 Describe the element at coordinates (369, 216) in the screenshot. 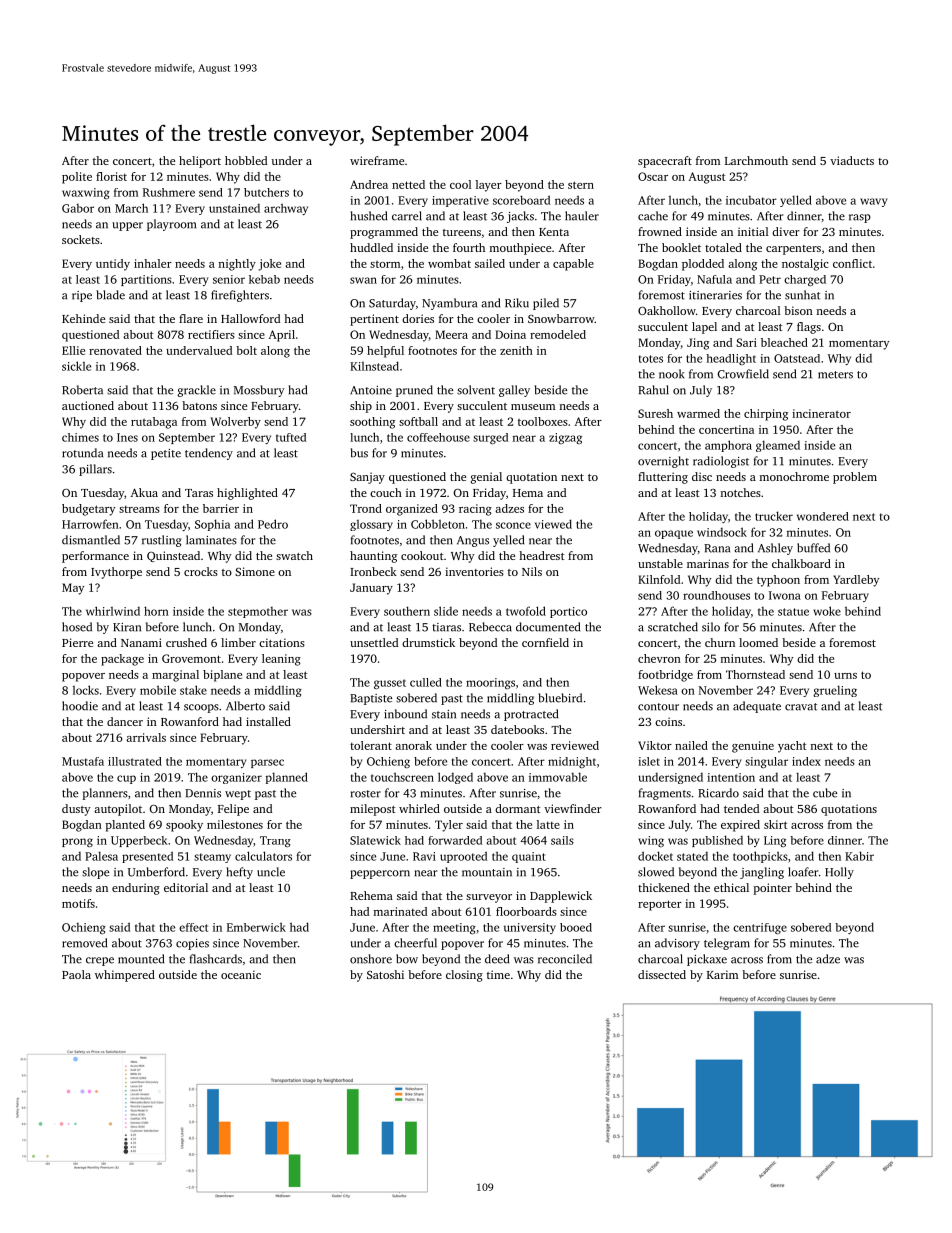

I see `hushed` at that location.
